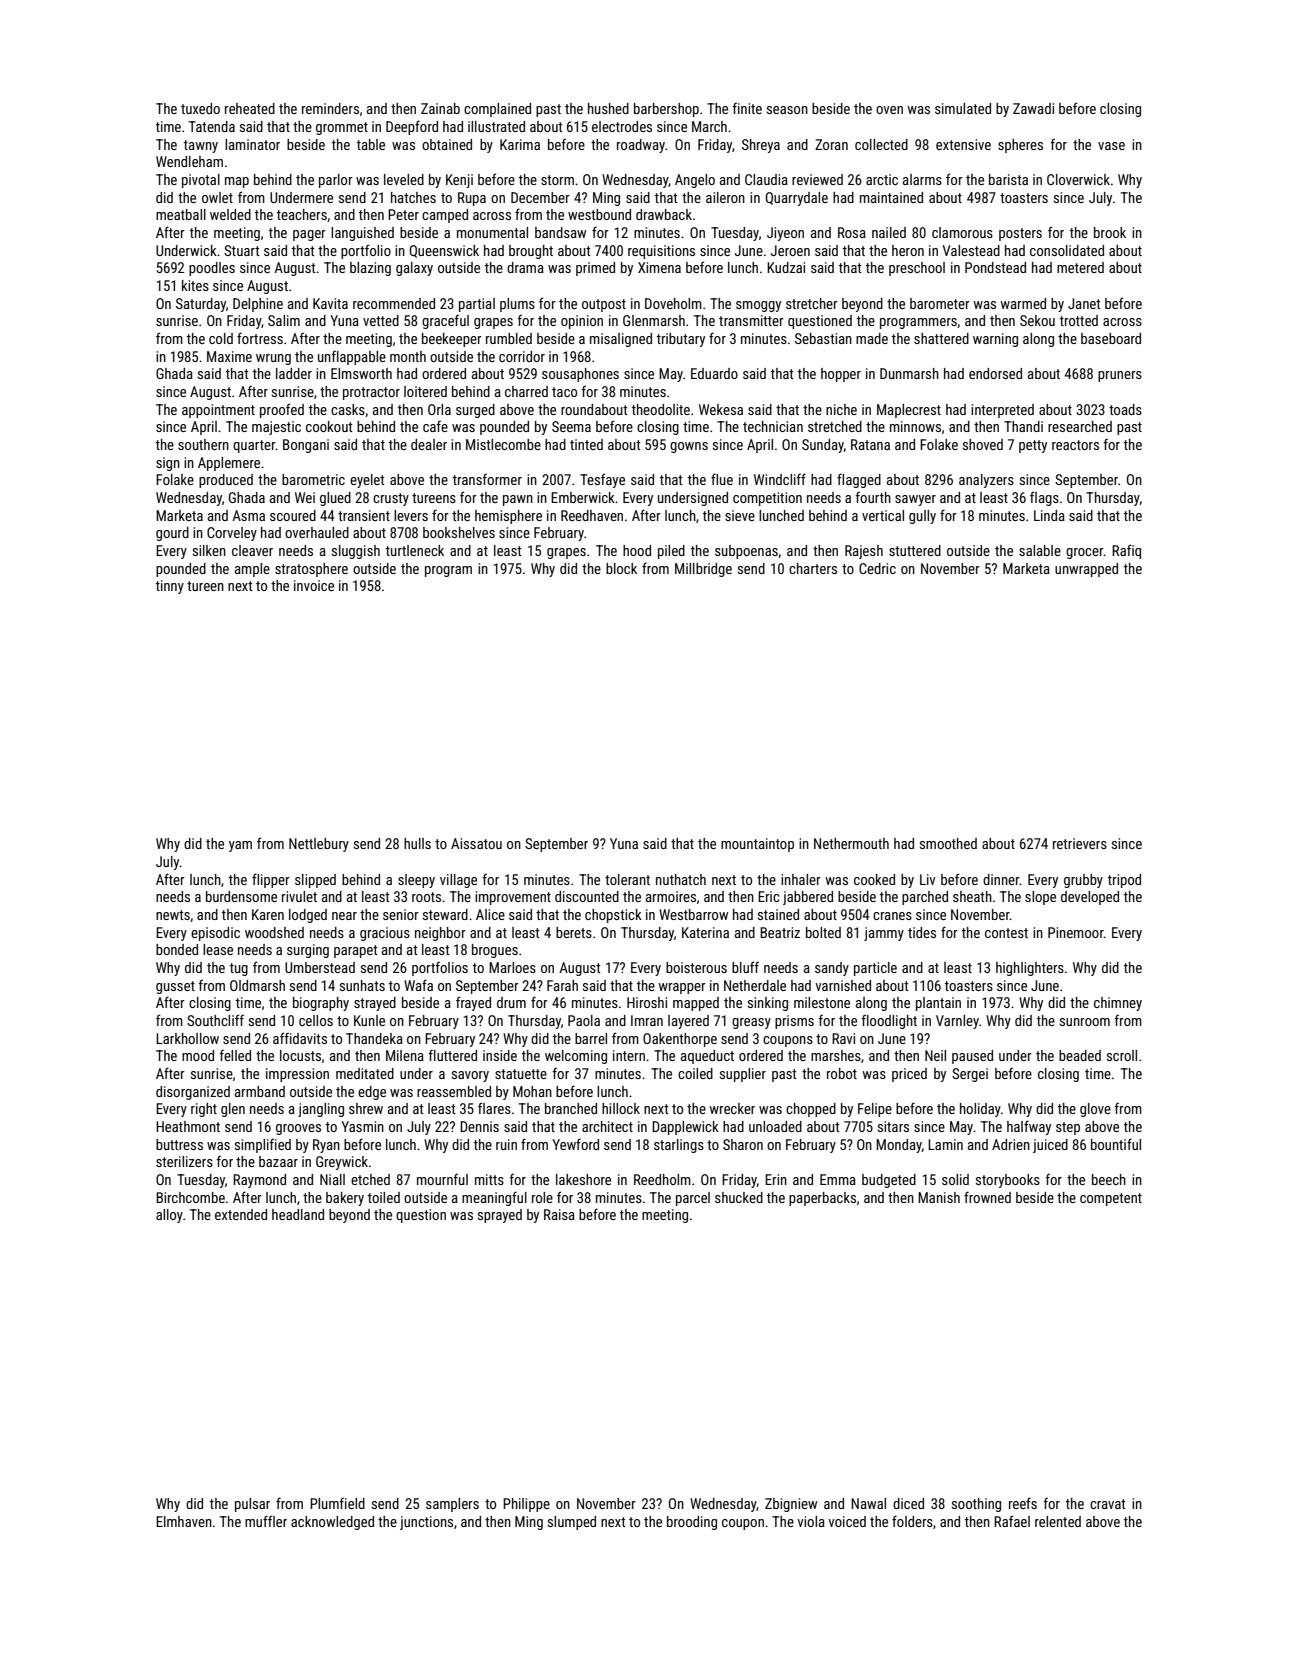 This screenshot has height=1680, width=1298. What do you see at coordinates (1086, 570) in the screenshot?
I see `unwrapped` at bounding box center [1086, 570].
